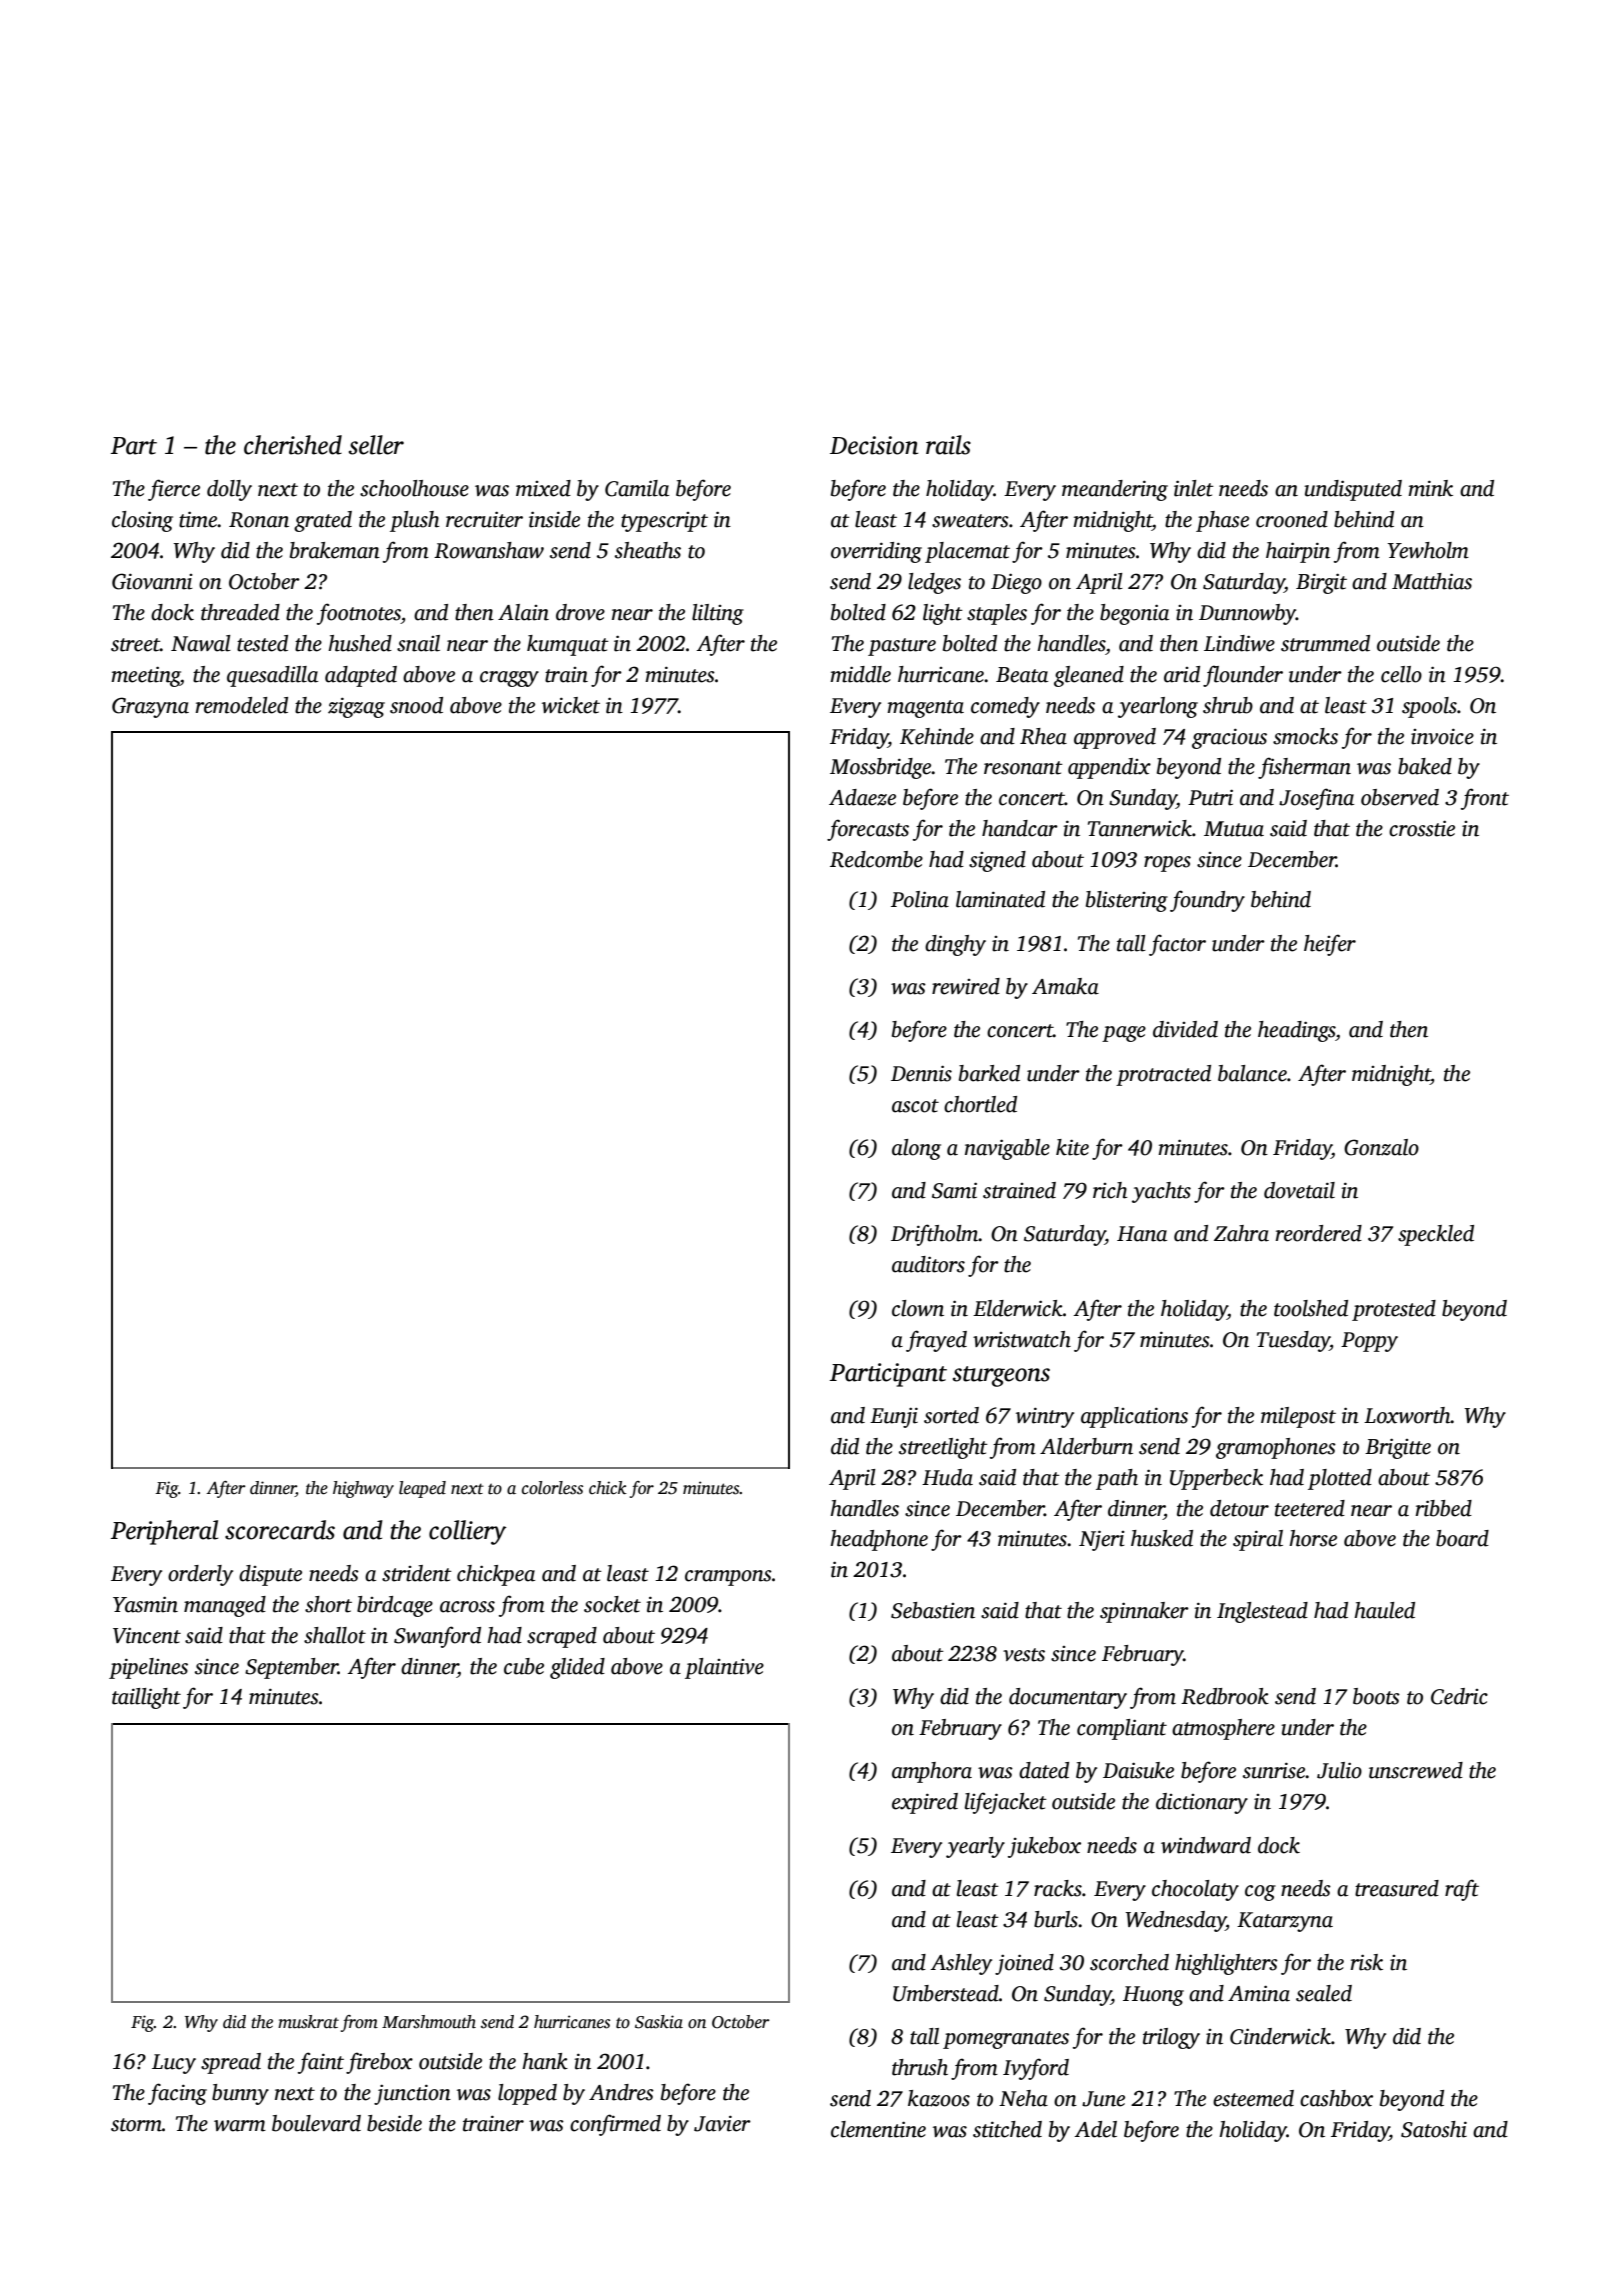 The height and width of the screenshot is (2292, 1620). What do you see at coordinates (659, 2022) in the screenshot?
I see `Saskia` at bounding box center [659, 2022].
